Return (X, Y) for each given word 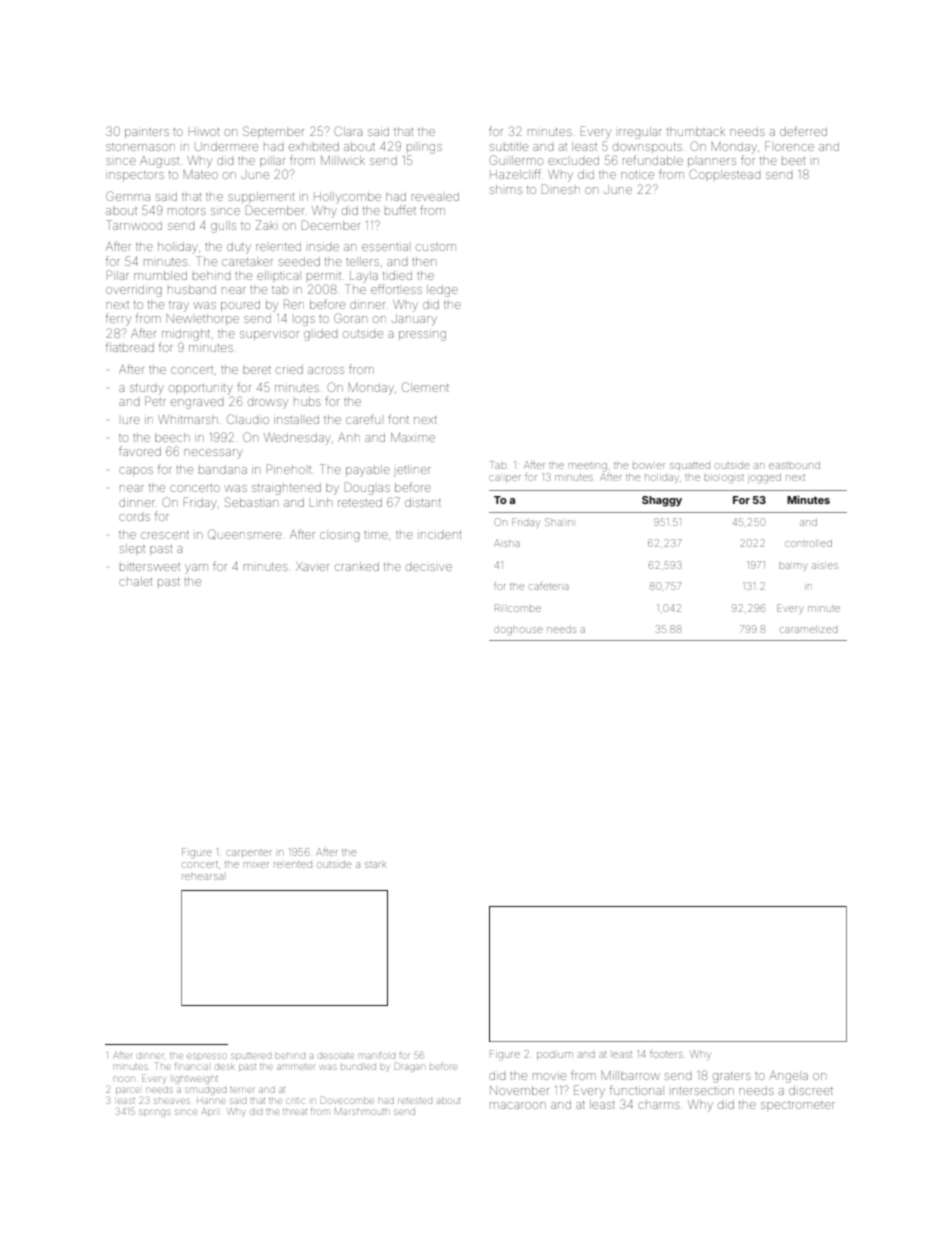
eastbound (794, 465)
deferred (803, 131)
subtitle (509, 146)
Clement (425, 387)
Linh (321, 502)
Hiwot (204, 132)
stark (375, 865)
